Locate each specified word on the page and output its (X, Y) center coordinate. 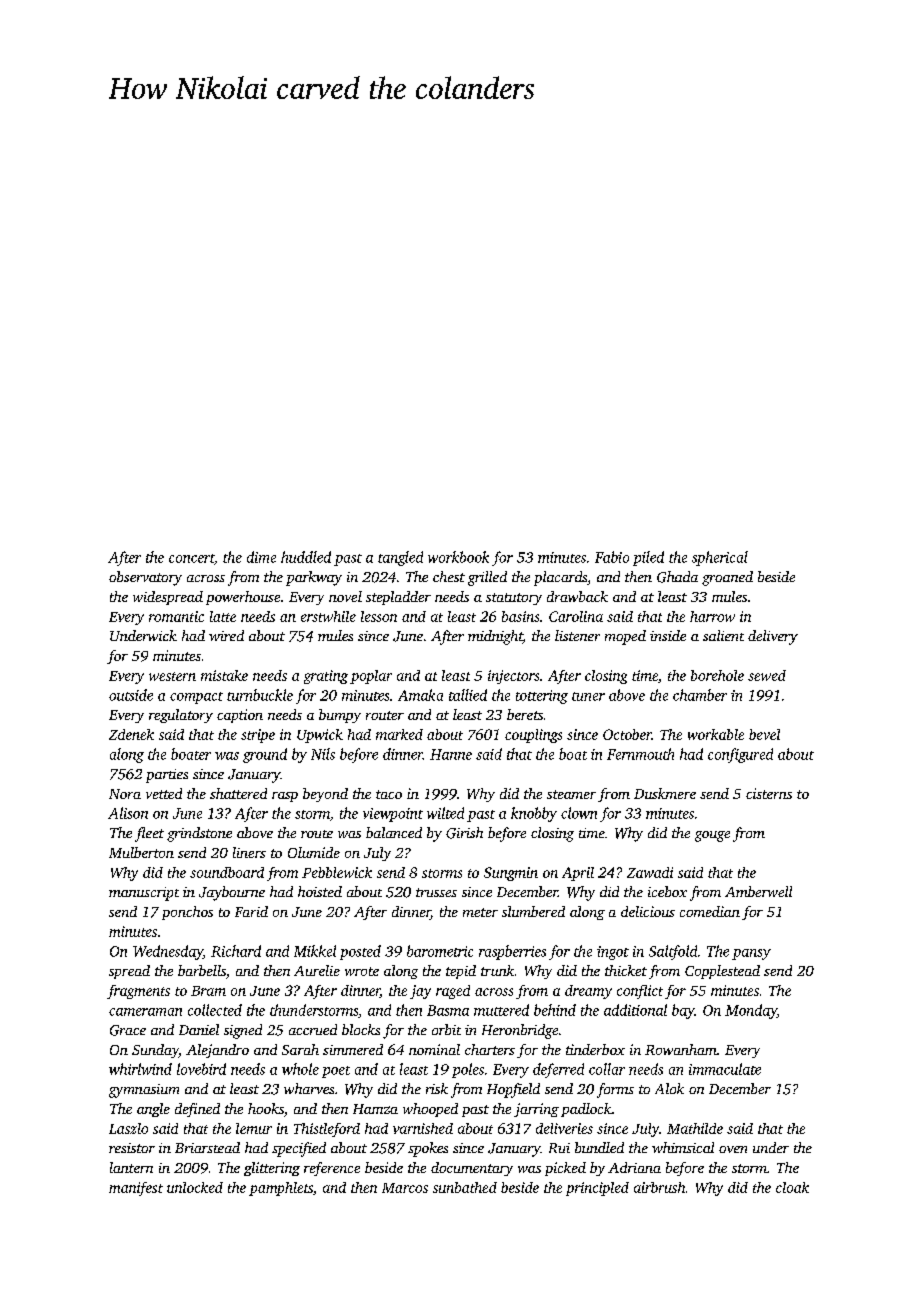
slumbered (533, 911)
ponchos (187, 913)
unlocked (195, 1187)
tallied (468, 695)
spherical (720, 558)
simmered (353, 1049)
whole (300, 1069)
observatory (145, 578)
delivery (773, 637)
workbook (458, 557)
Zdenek (131, 734)
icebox (667, 891)
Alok (669, 1088)
